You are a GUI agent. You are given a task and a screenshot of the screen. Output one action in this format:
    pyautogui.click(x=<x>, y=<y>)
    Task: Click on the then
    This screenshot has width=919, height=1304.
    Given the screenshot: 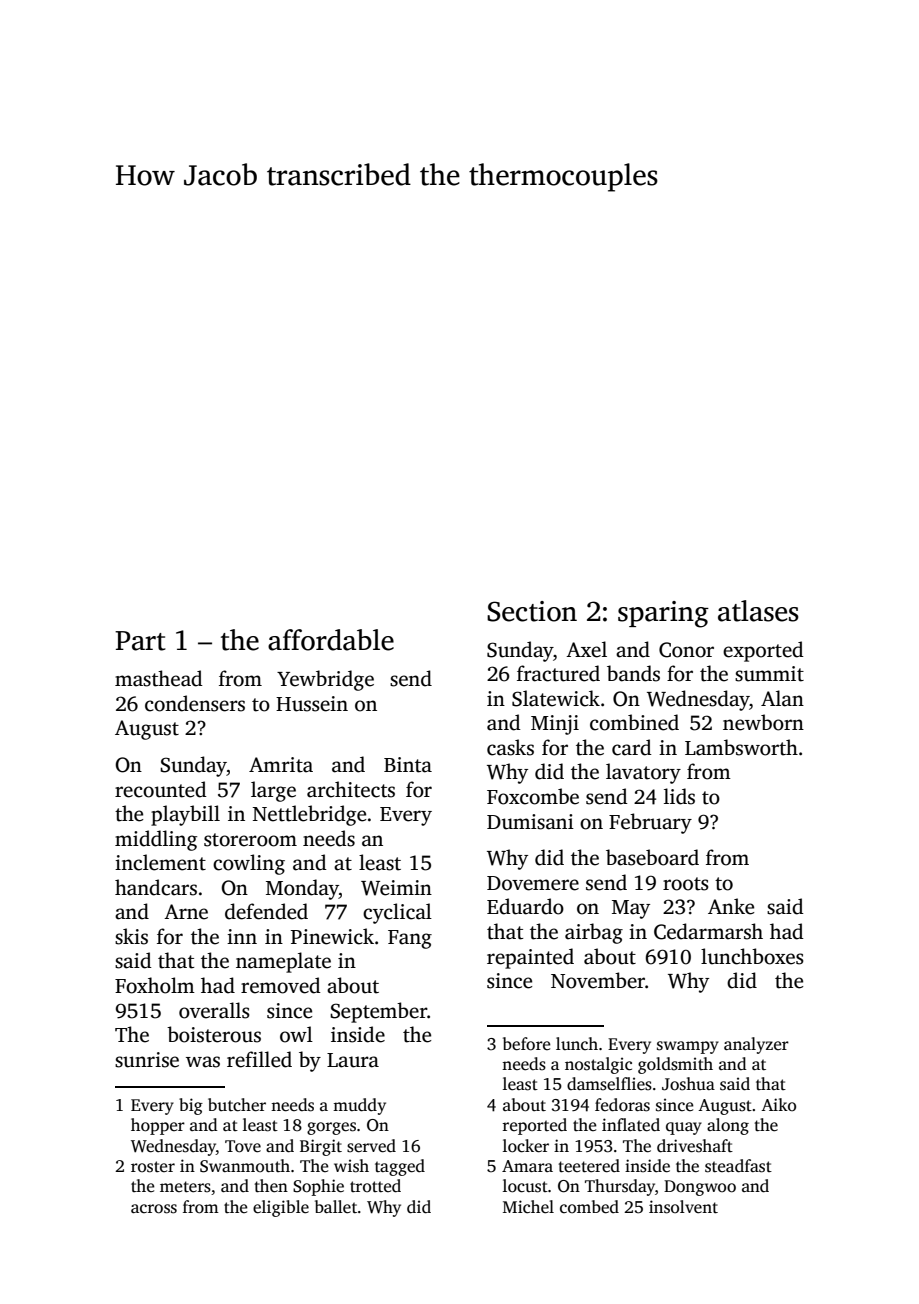 What is the action you would take?
    pyautogui.click(x=271, y=1186)
